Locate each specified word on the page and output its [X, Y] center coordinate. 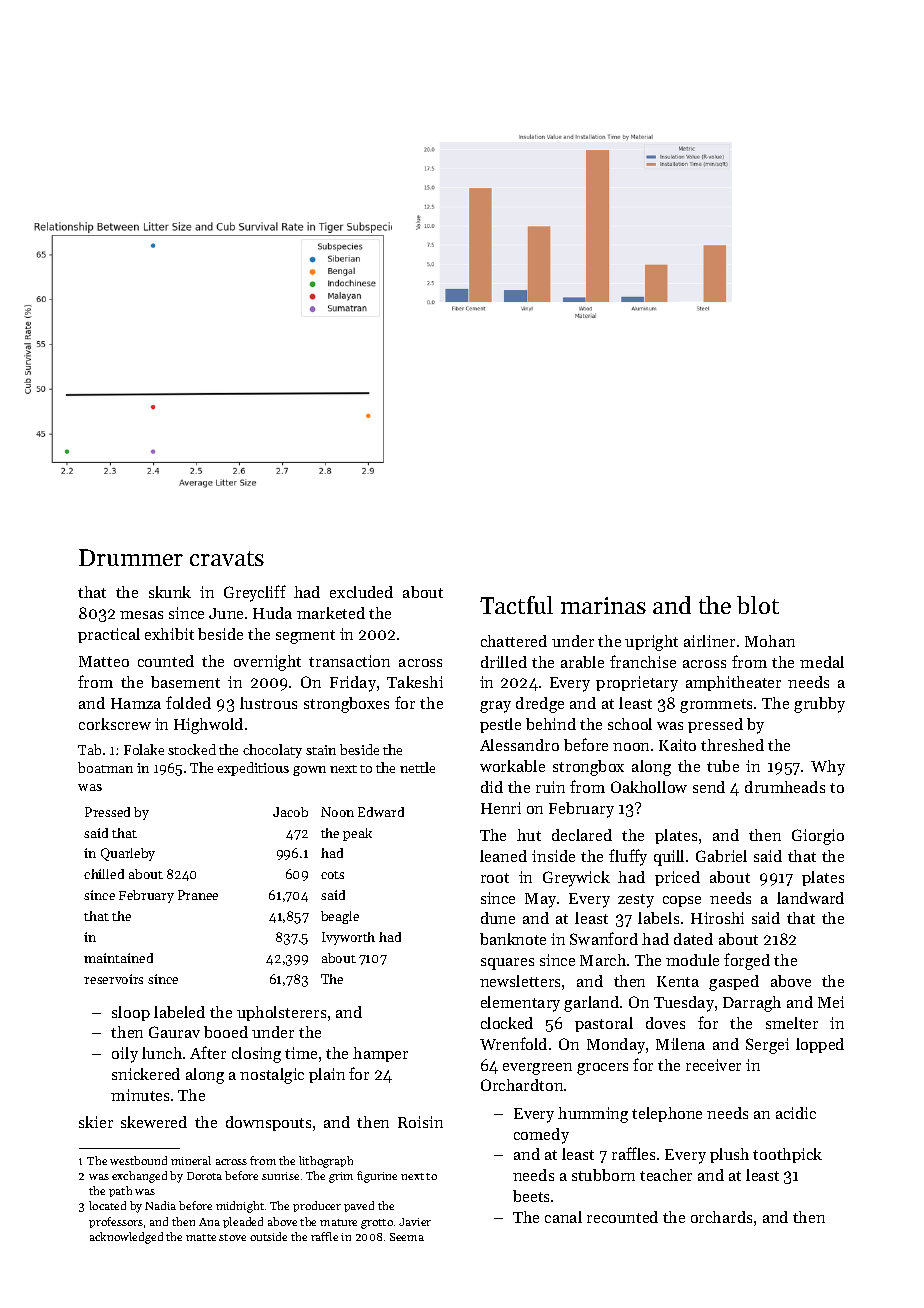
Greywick [576, 879]
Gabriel [721, 856]
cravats [227, 558]
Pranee [198, 895]
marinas [603, 605]
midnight [240, 1207]
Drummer [131, 557]
